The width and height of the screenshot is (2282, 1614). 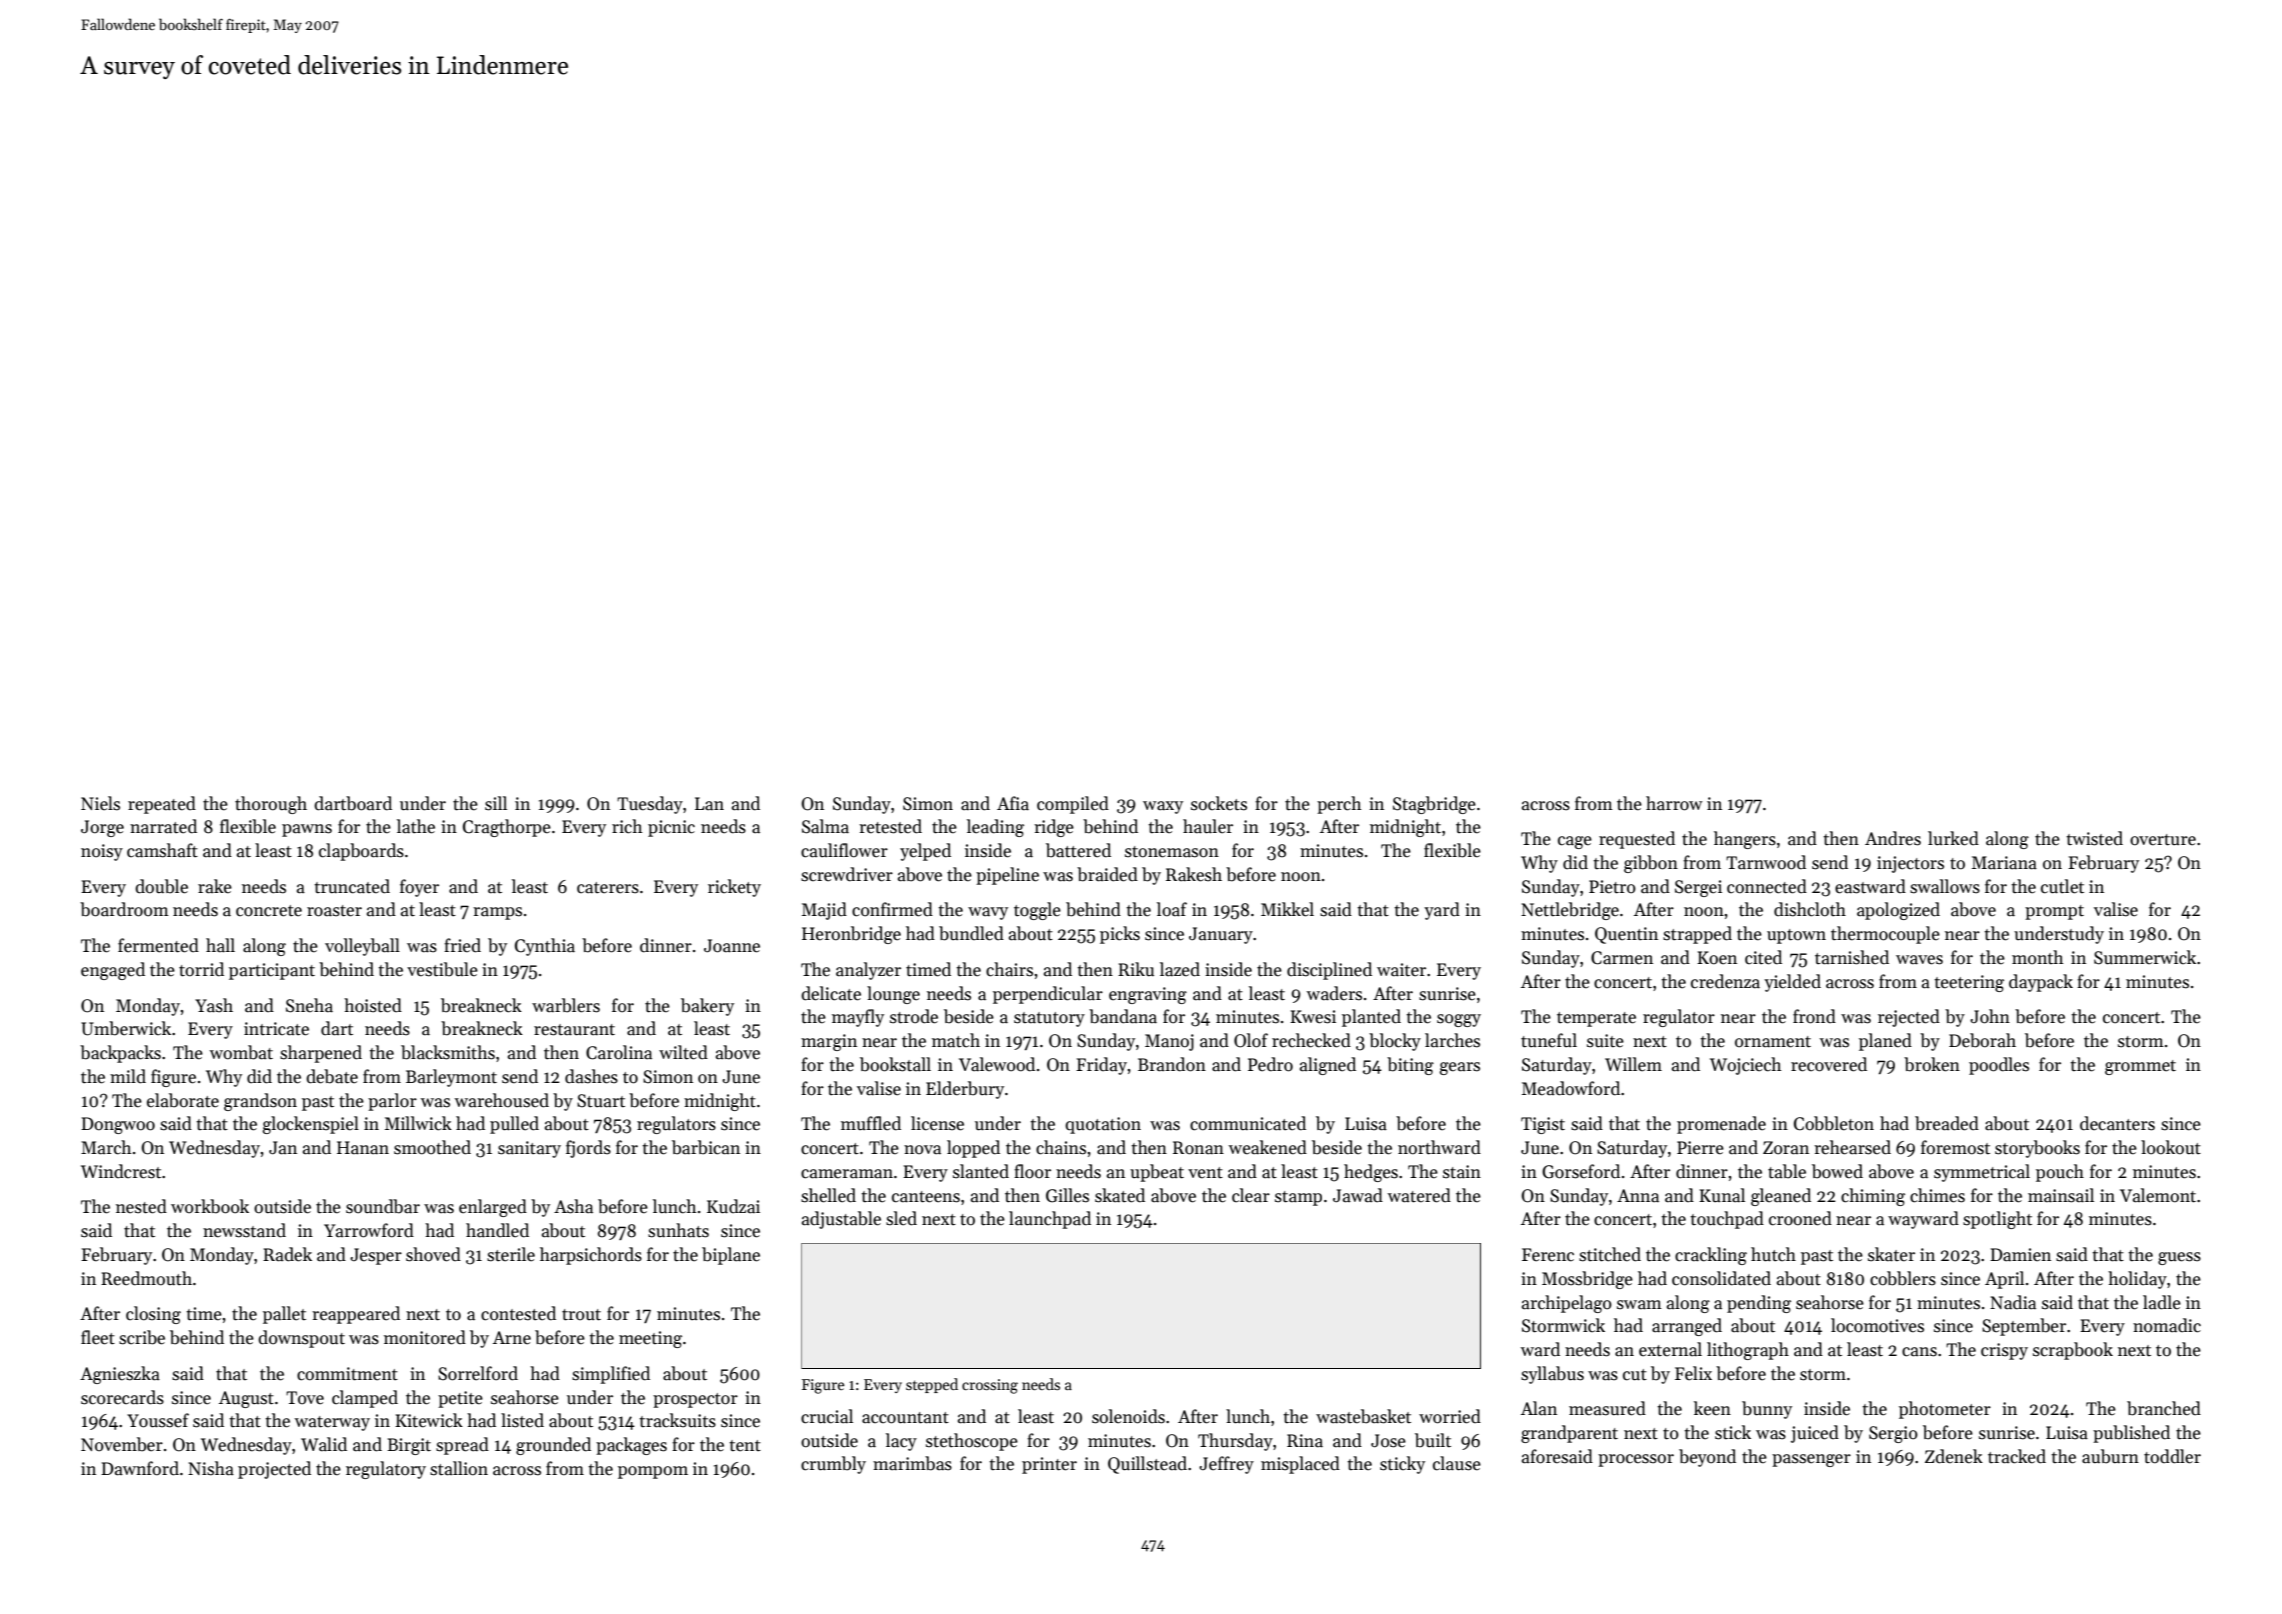 What do you see at coordinates (2020, 1255) in the screenshot?
I see `Damien` at bounding box center [2020, 1255].
